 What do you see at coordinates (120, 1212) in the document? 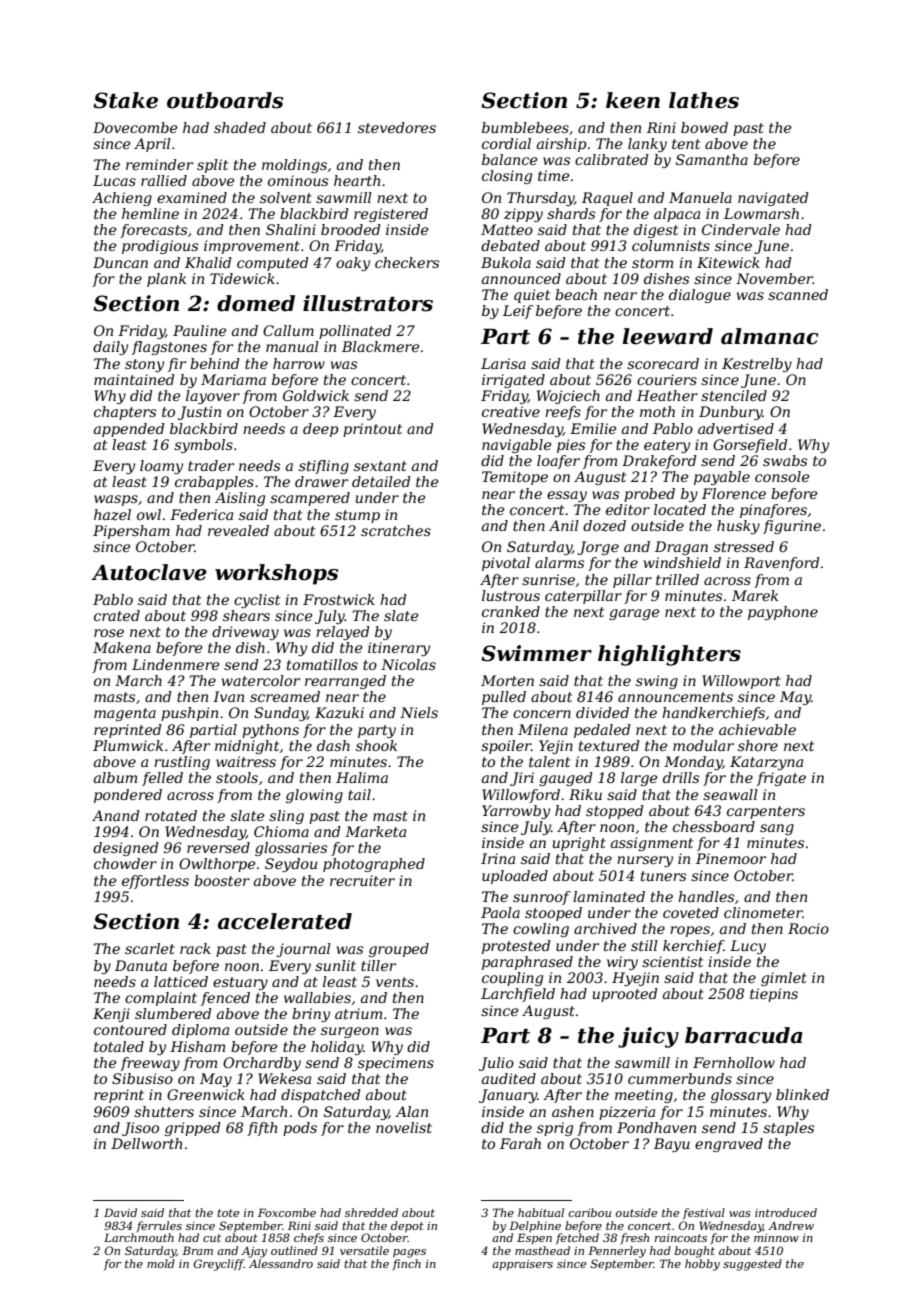
I see `David` at bounding box center [120, 1212].
